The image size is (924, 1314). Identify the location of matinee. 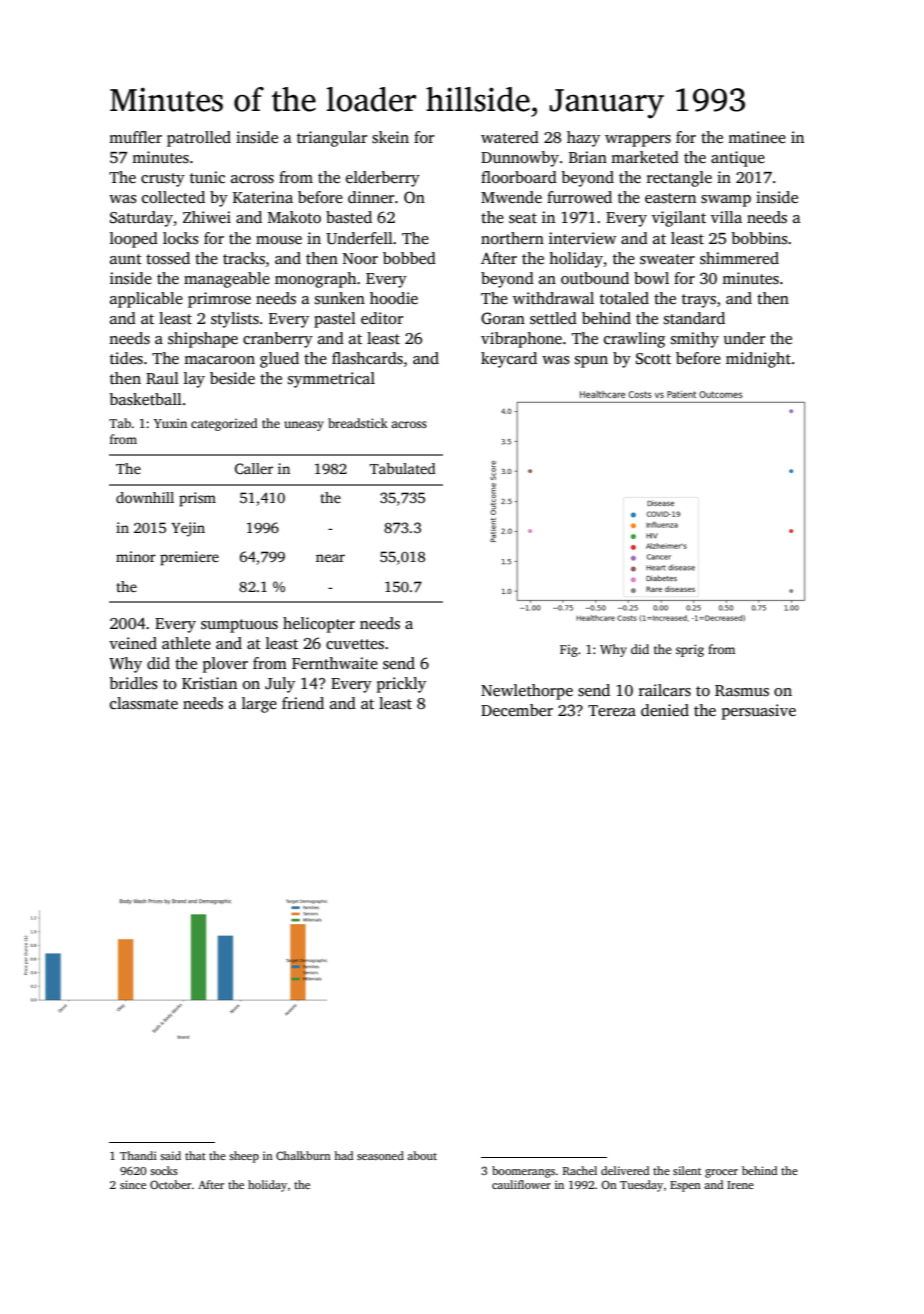
(757, 137).
